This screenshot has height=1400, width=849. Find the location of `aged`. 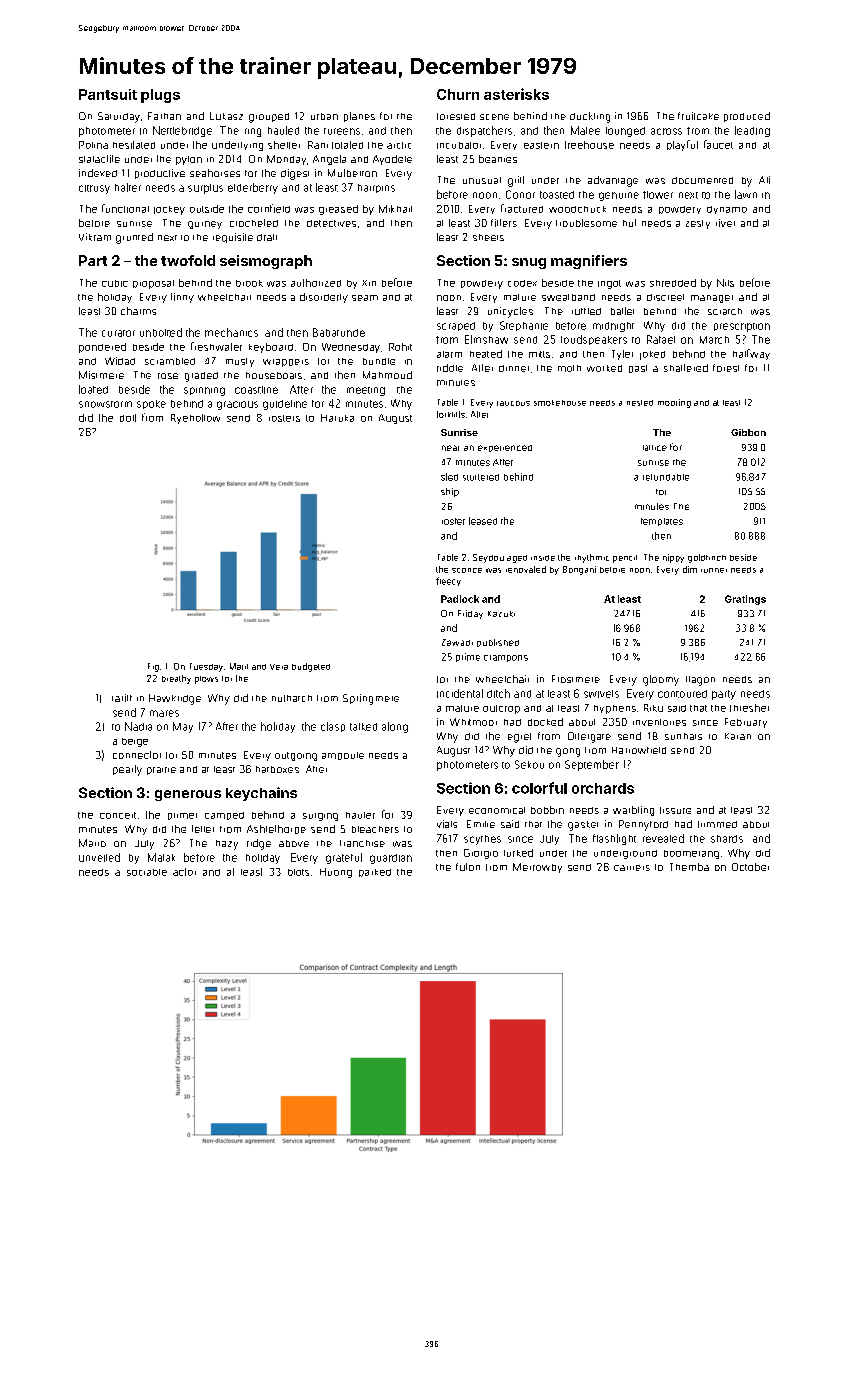

aged is located at coordinates (517, 559).
